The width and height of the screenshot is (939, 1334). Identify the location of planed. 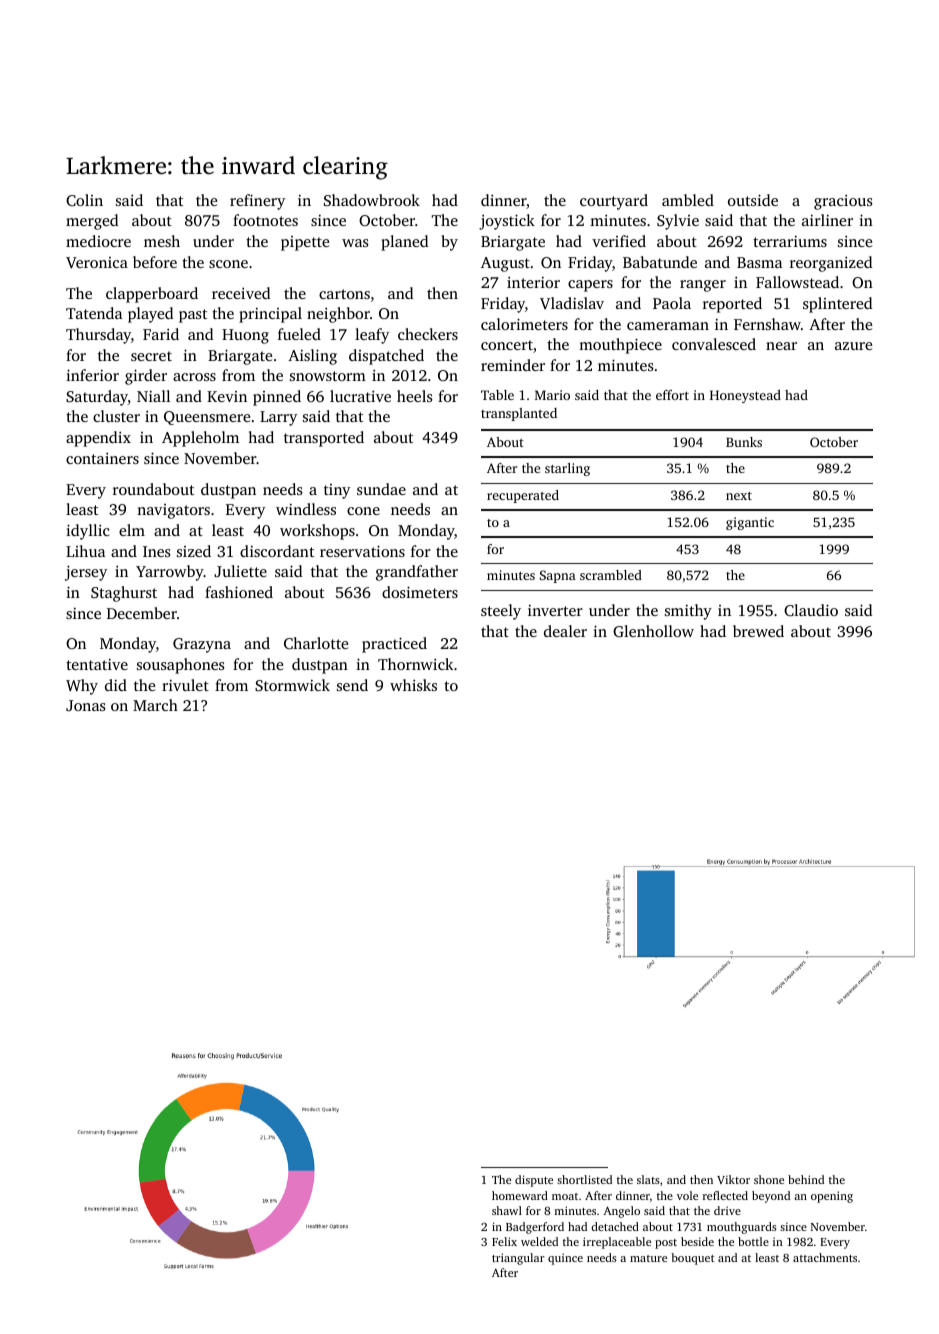
(404, 243).
